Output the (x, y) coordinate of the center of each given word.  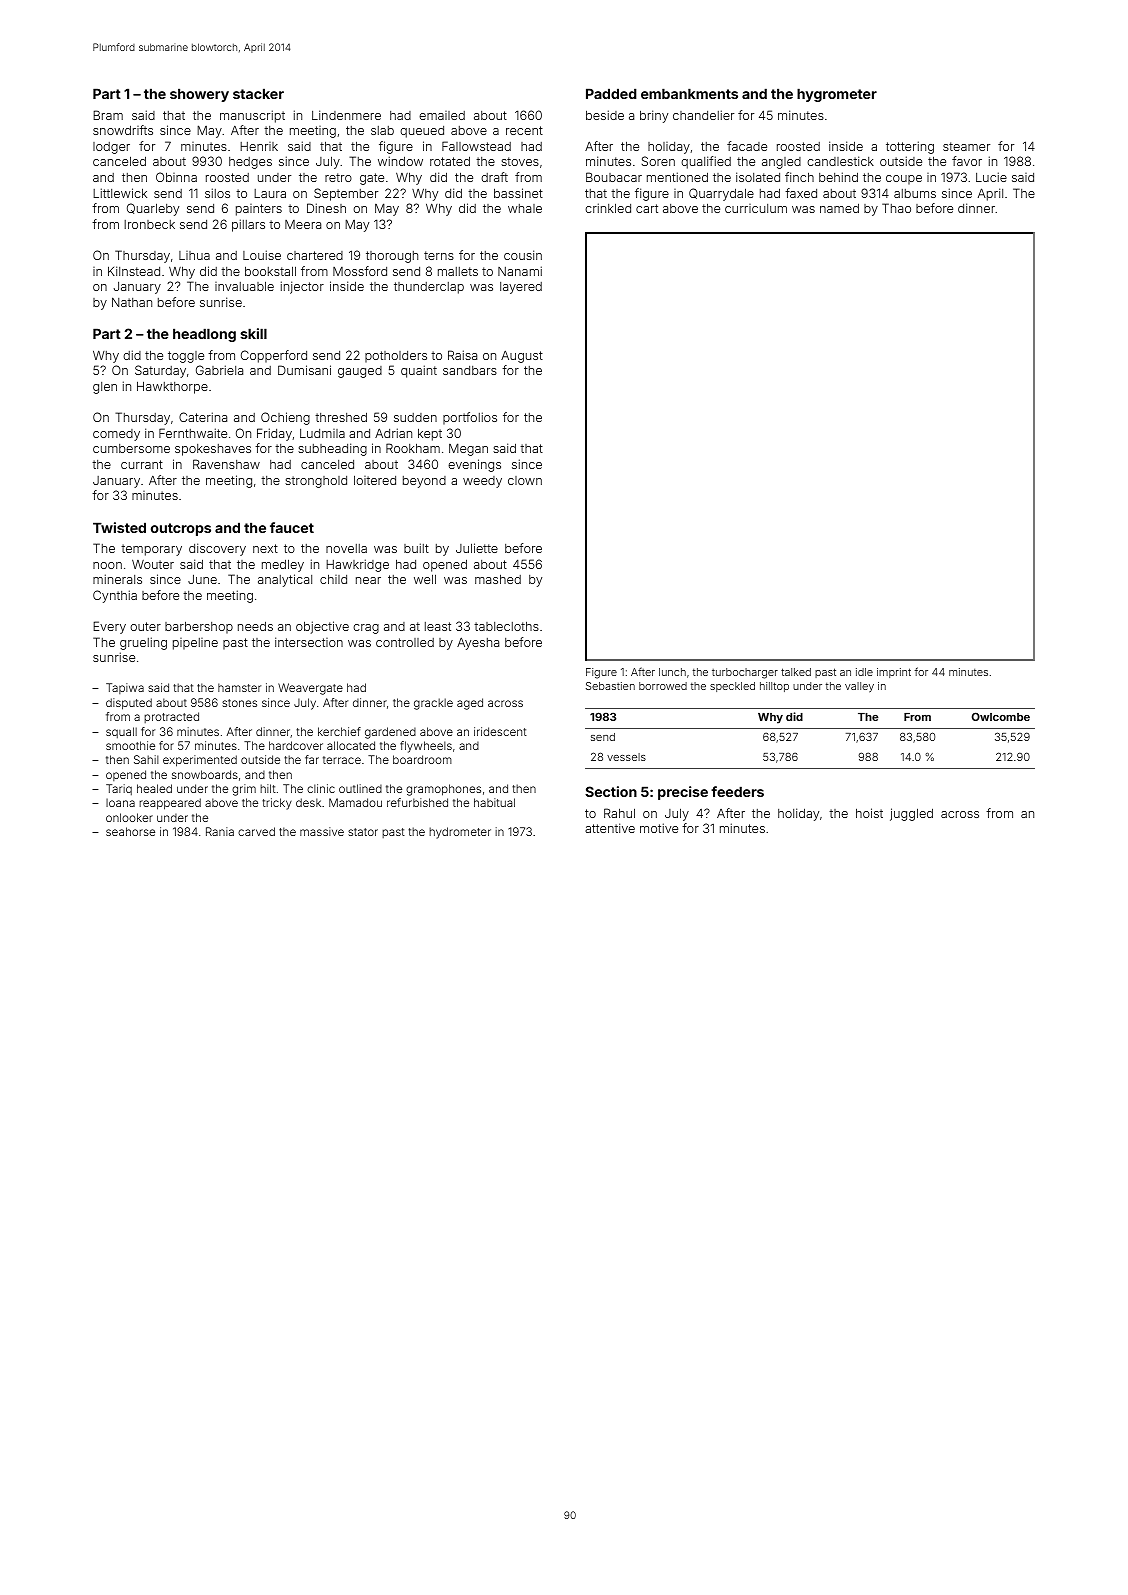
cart (647, 208)
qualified (706, 162)
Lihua (194, 255)
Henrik (259, 146)
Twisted (119, 527)
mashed (498, 579)
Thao (896, 208)
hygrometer (837, 95)
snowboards (205, 774)
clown (525, 480)
